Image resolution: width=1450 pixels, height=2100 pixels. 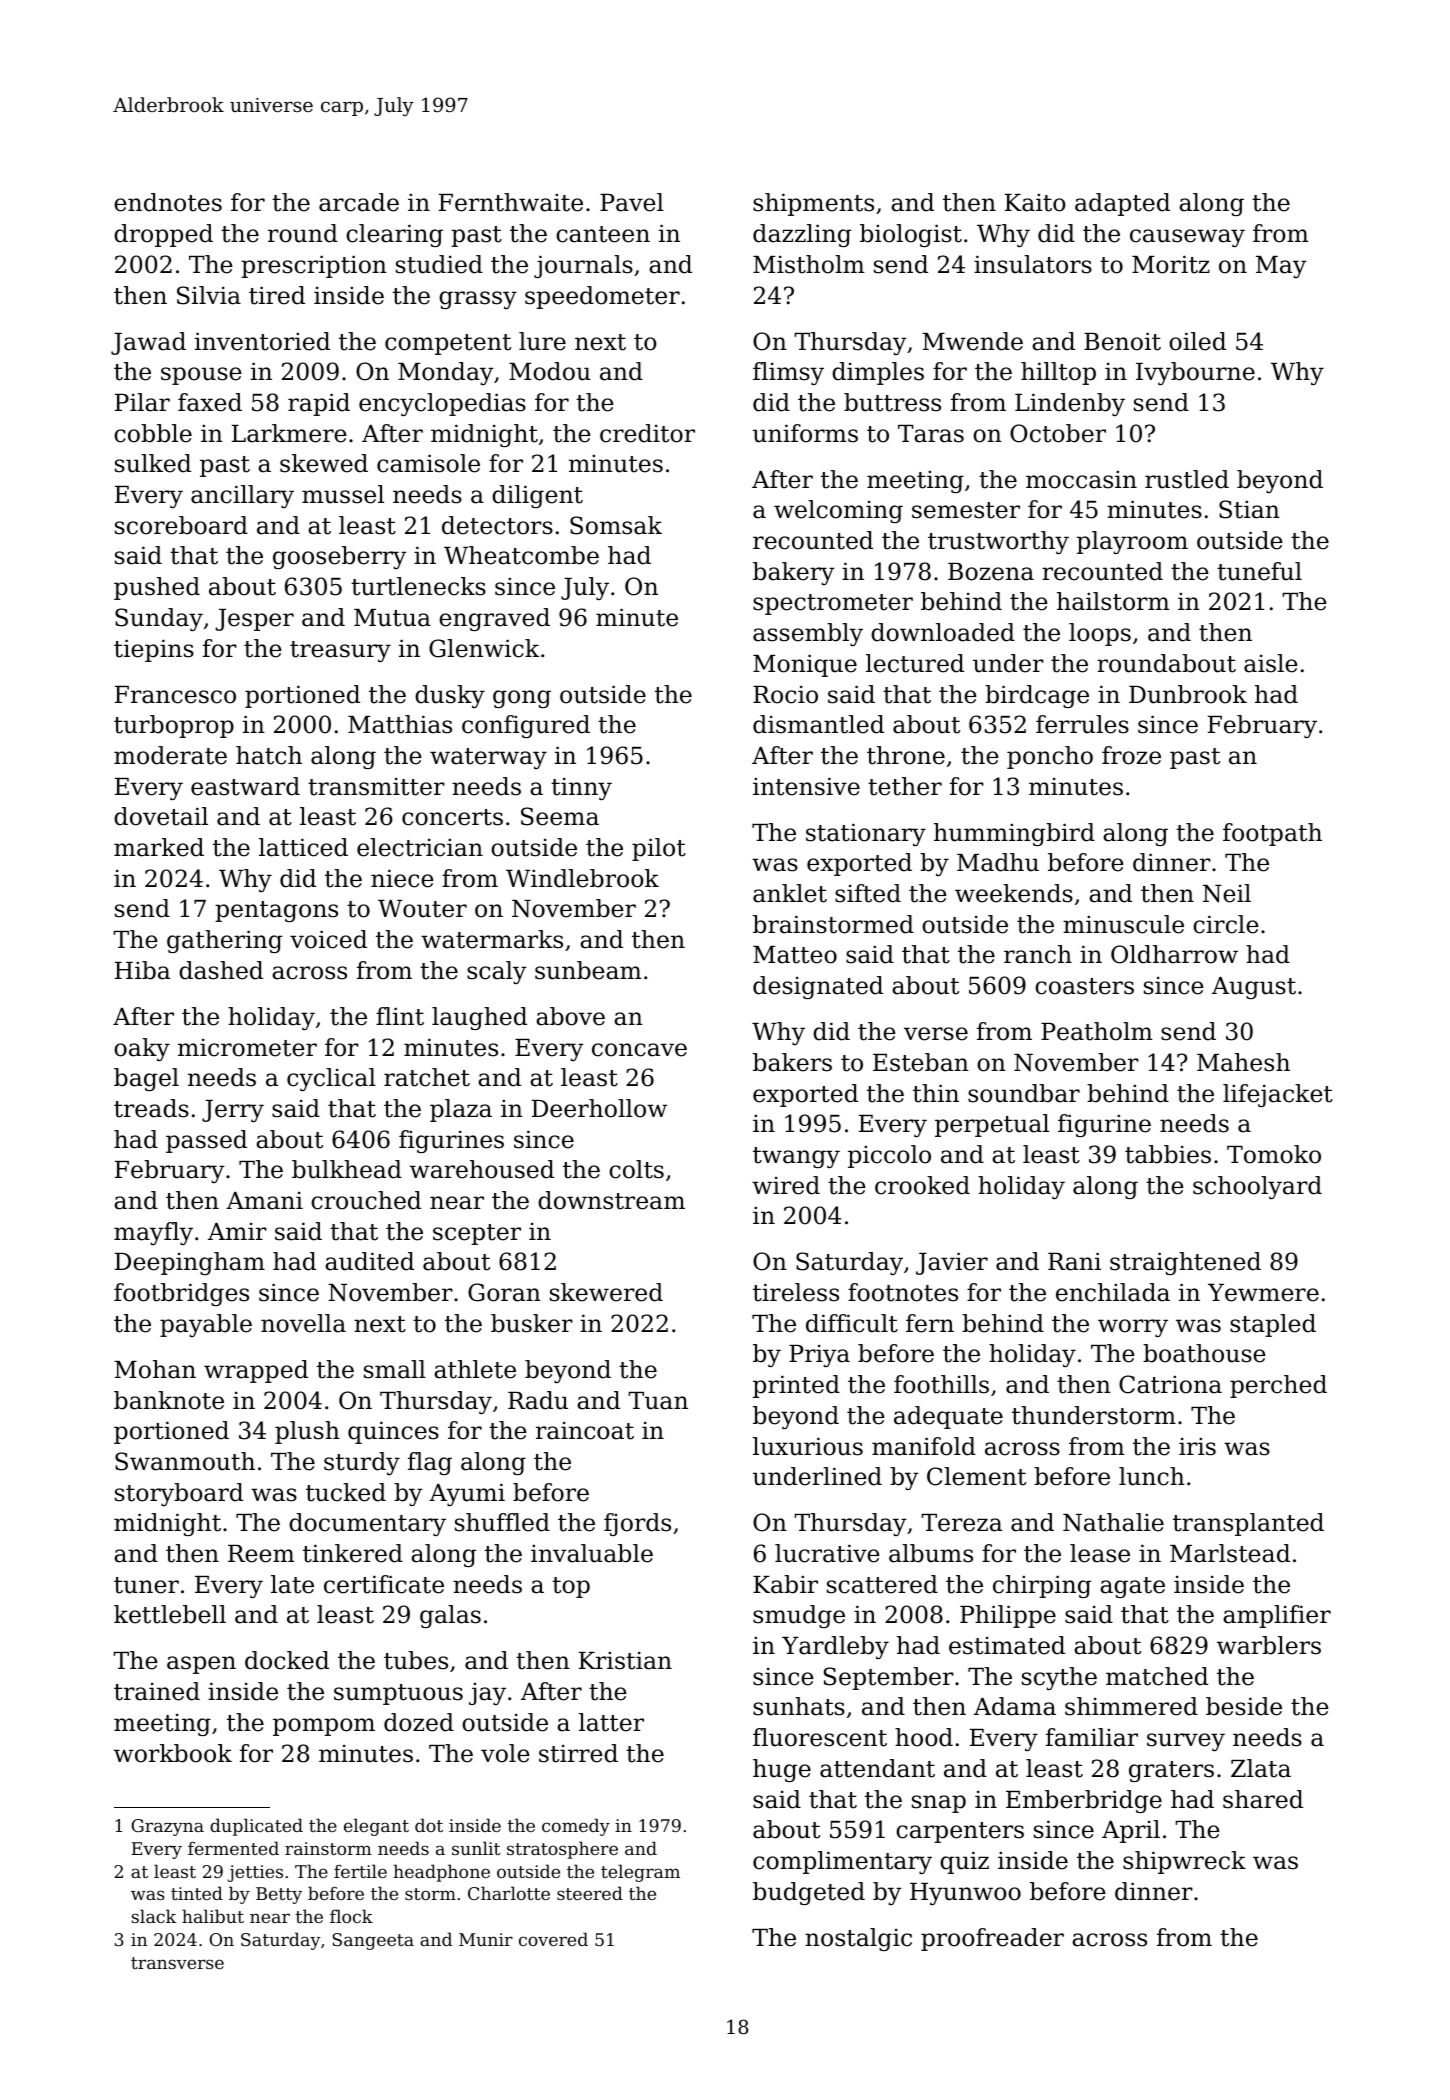 I want to click on plush, so click(x=307, y=1432).
